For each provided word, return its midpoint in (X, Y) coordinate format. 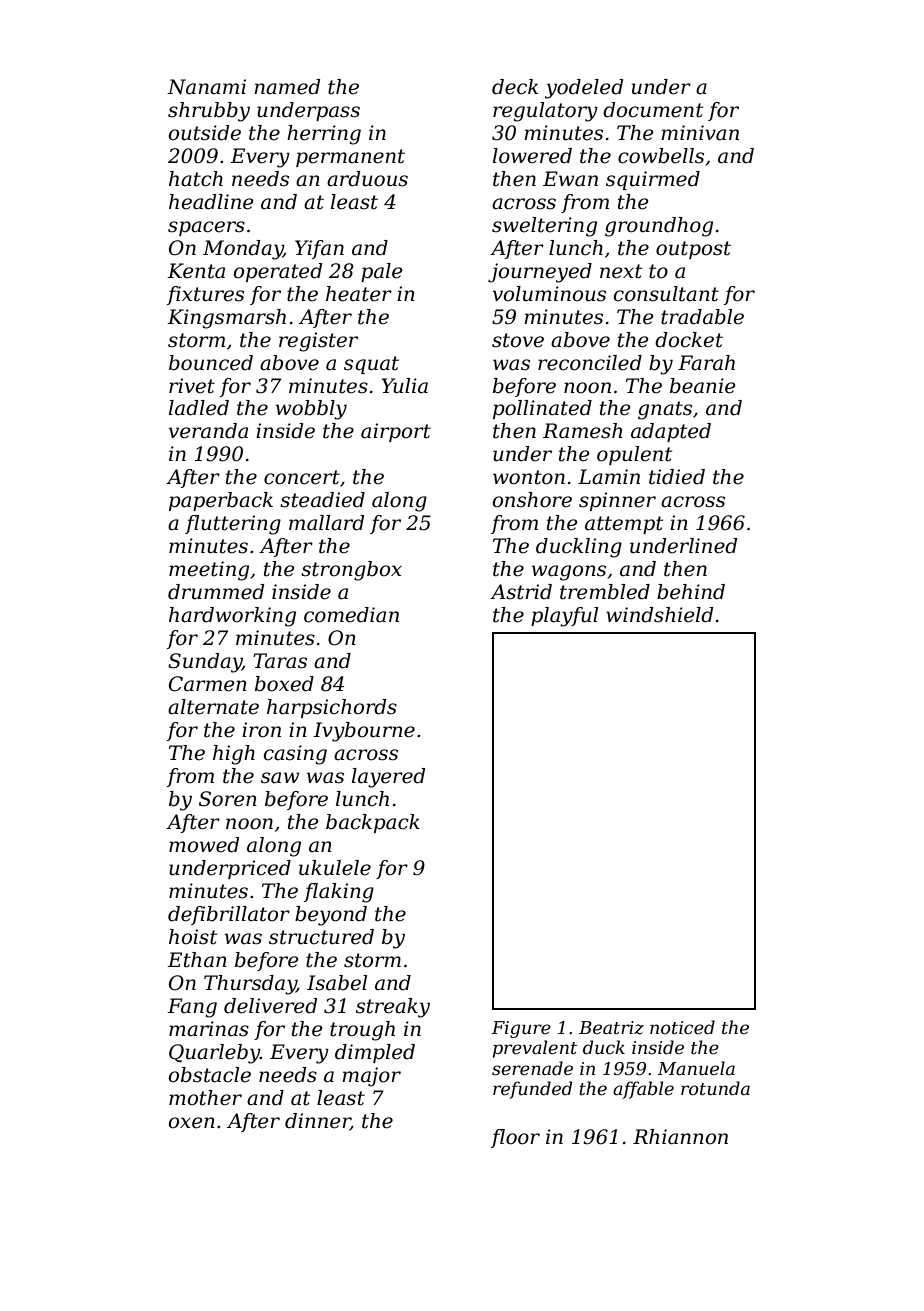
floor (515, 1138)
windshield (659, 615)
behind (691, 592)
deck (515, 87)
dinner (317, 1122)
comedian (351, 615)
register (318, 342)
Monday (243, 250)
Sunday (205, 663)
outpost (693, 250)
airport (396, 432)
